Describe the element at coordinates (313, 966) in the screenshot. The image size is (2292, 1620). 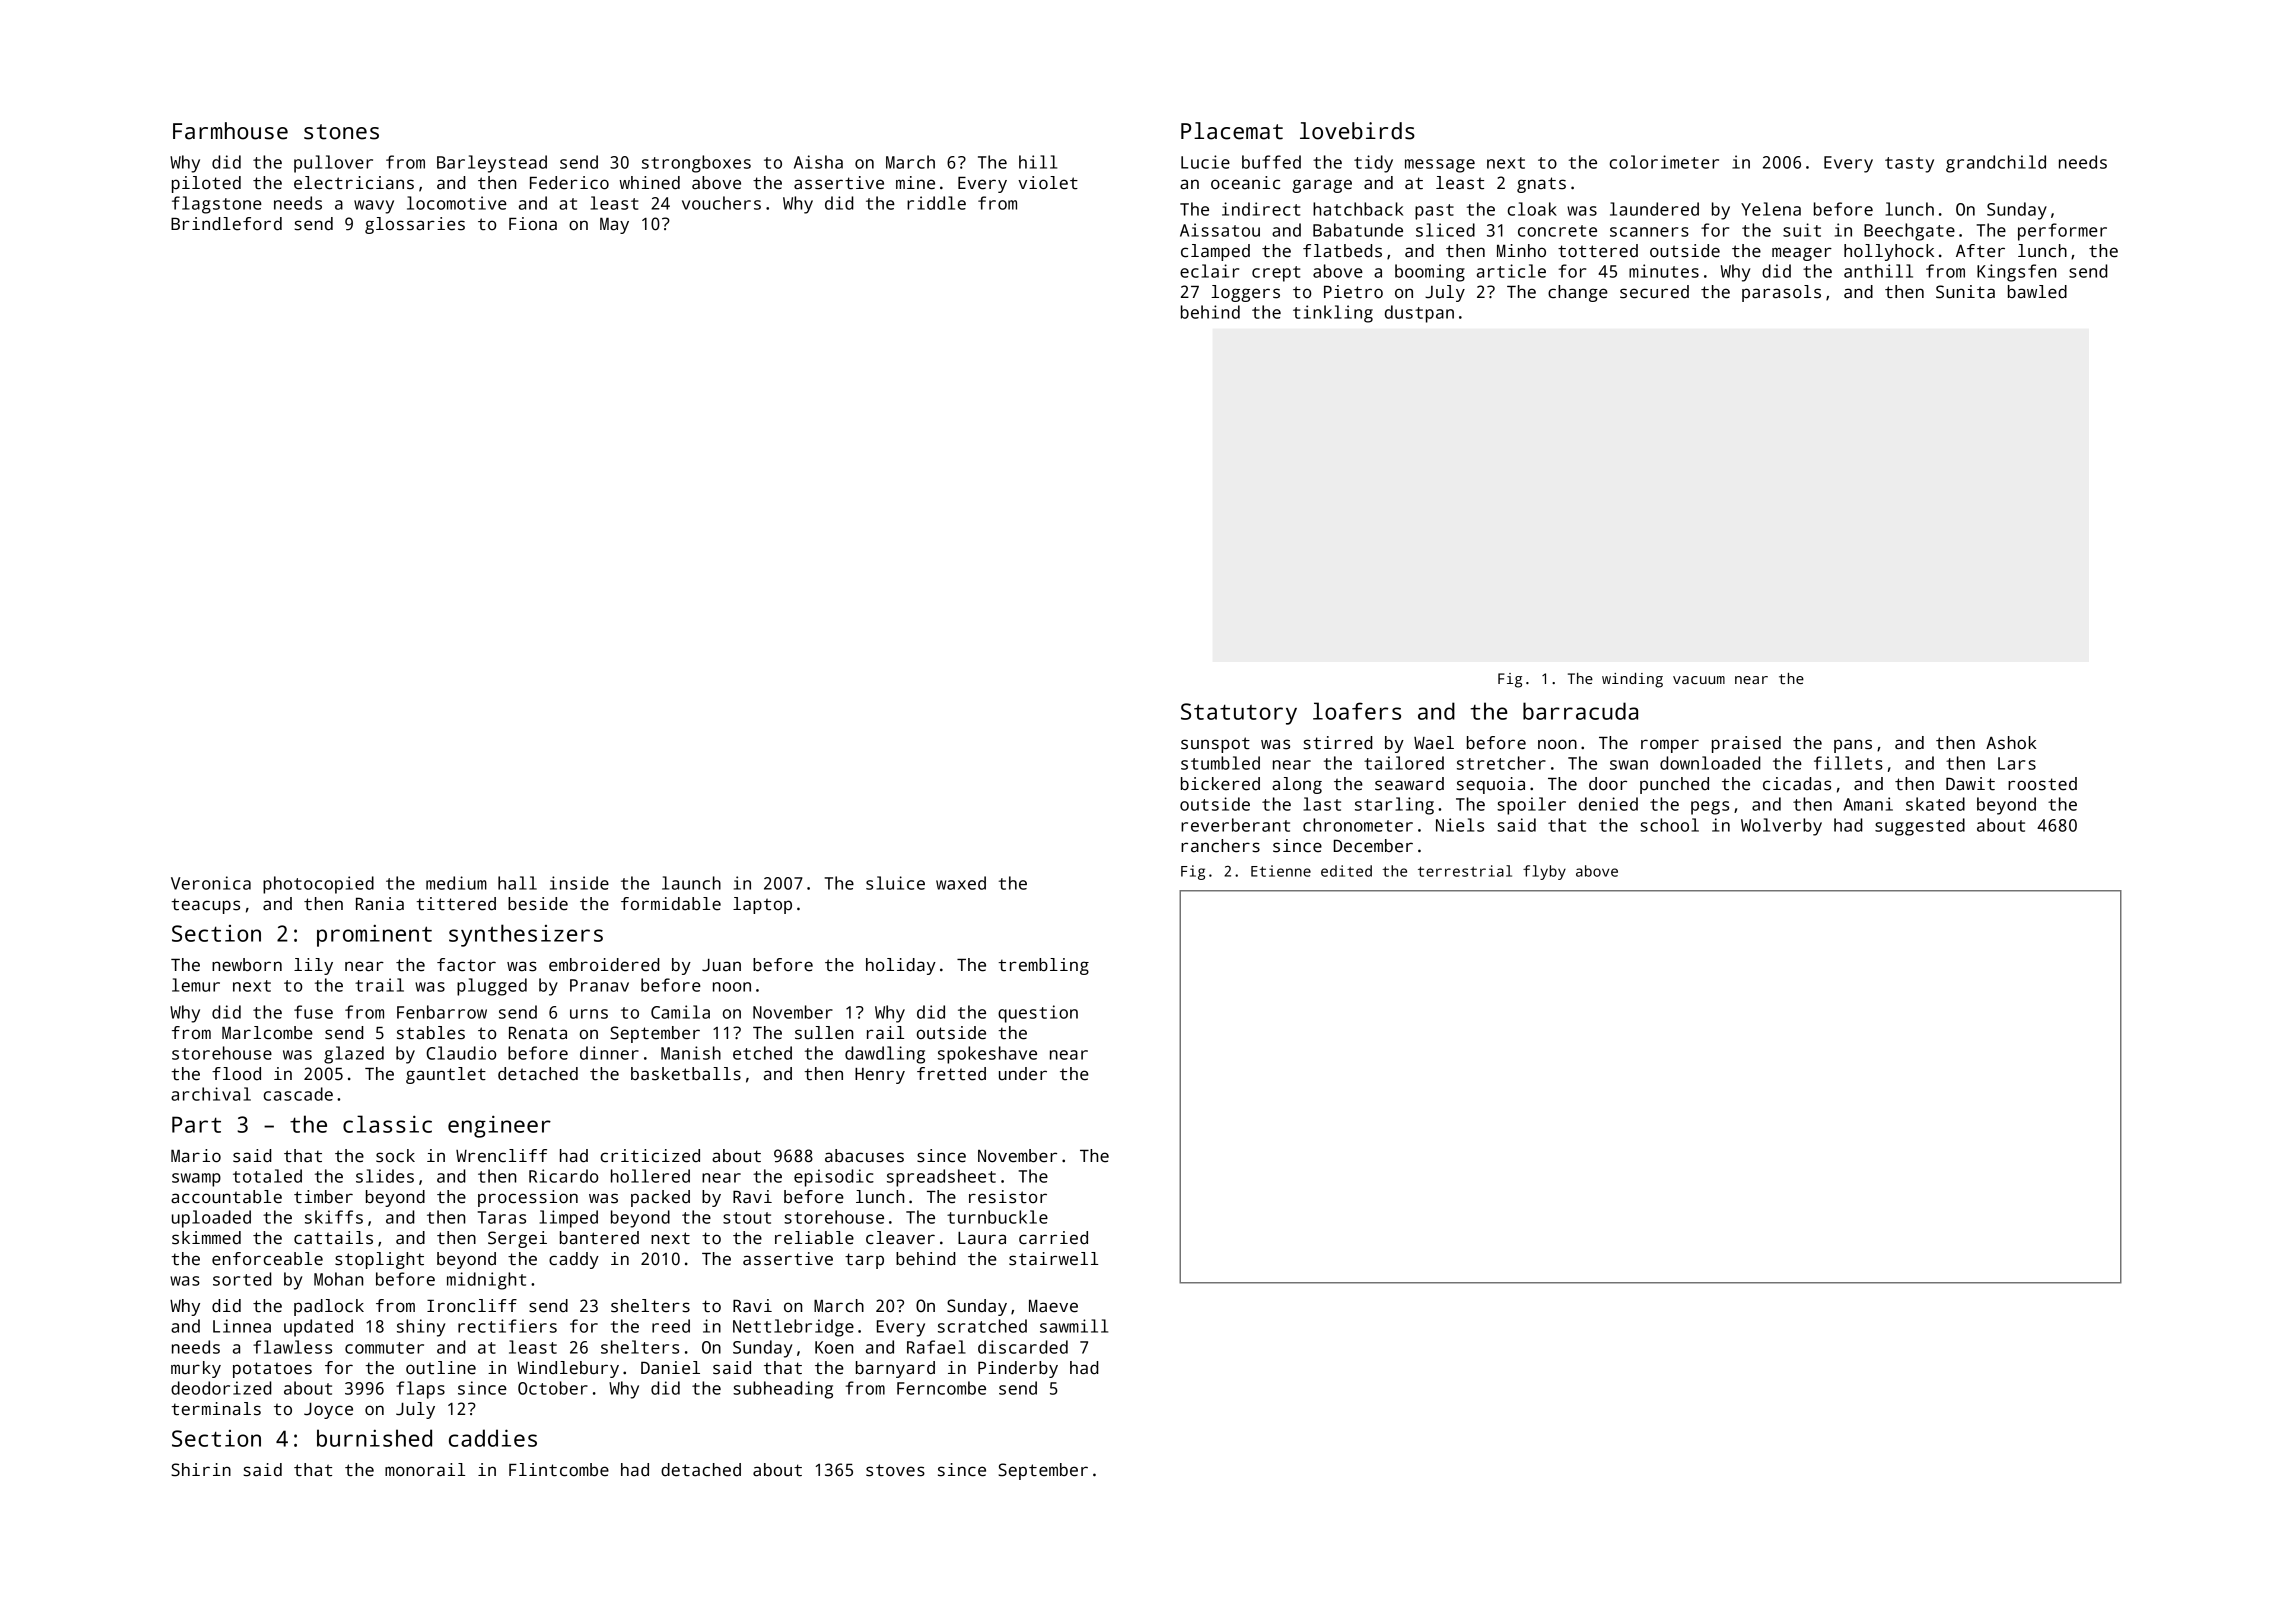
I see `lily` at that location.
